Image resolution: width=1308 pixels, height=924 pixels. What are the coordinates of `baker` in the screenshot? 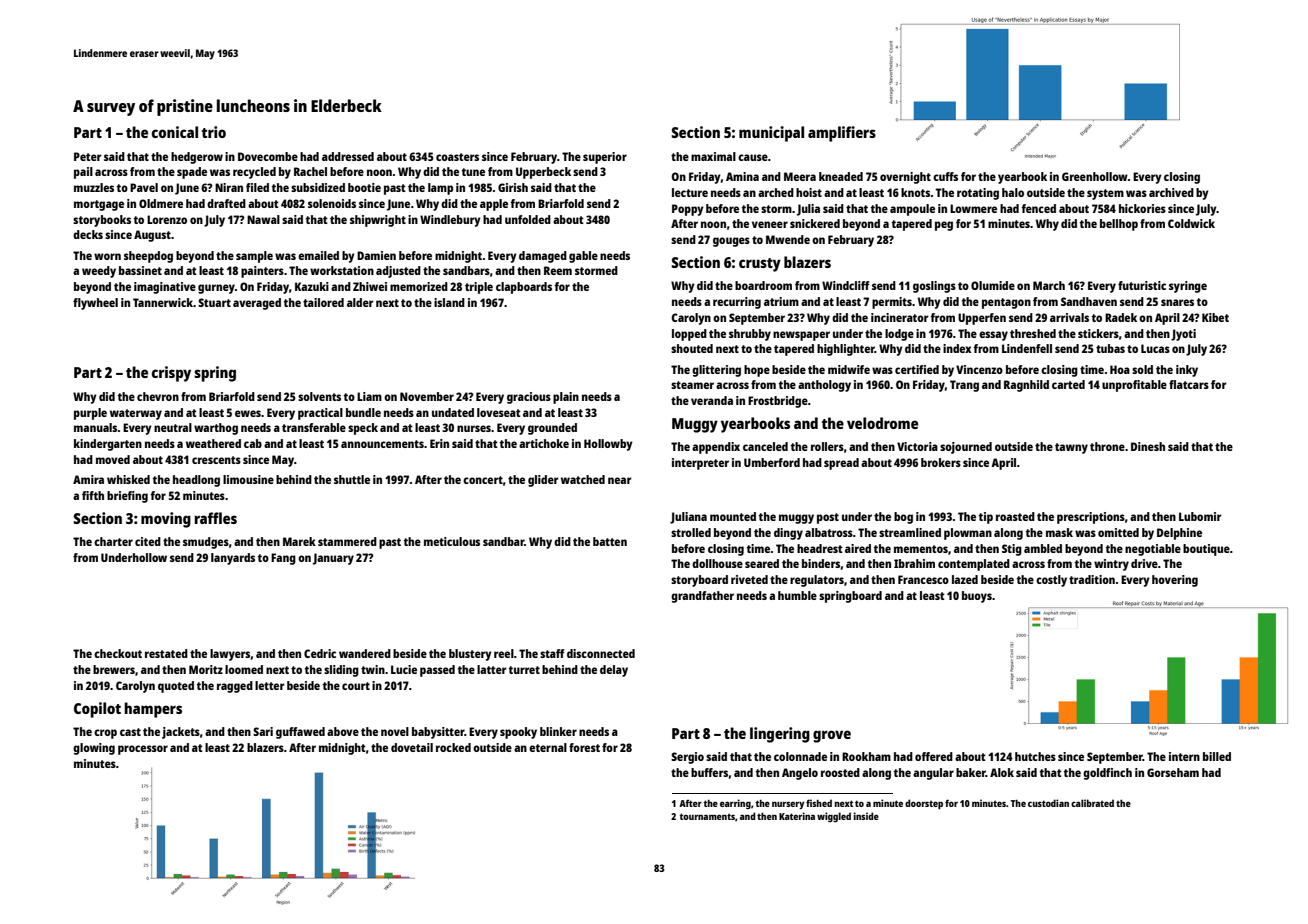 It's located at (971, 772).
